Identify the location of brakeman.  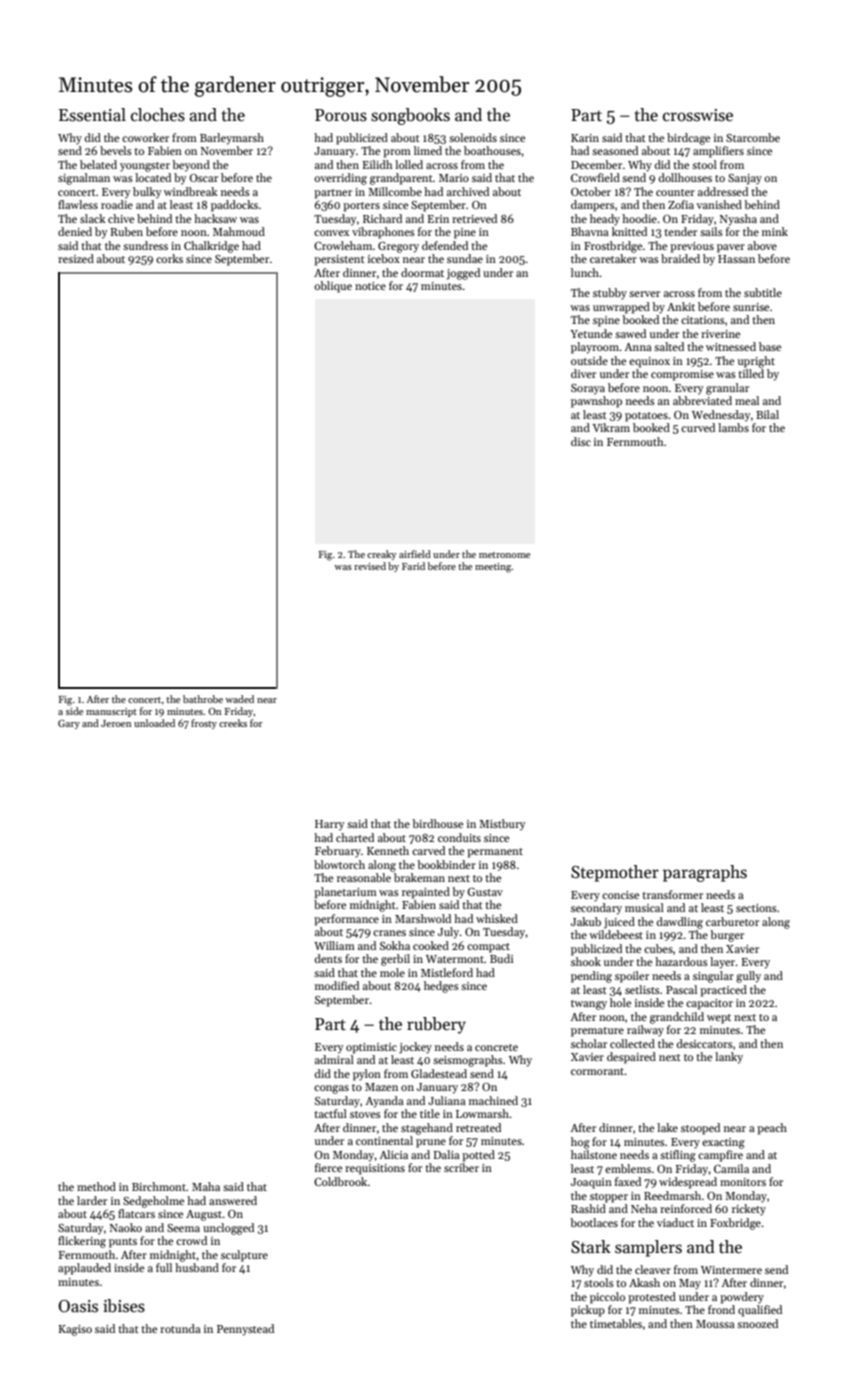
(419, 877).
